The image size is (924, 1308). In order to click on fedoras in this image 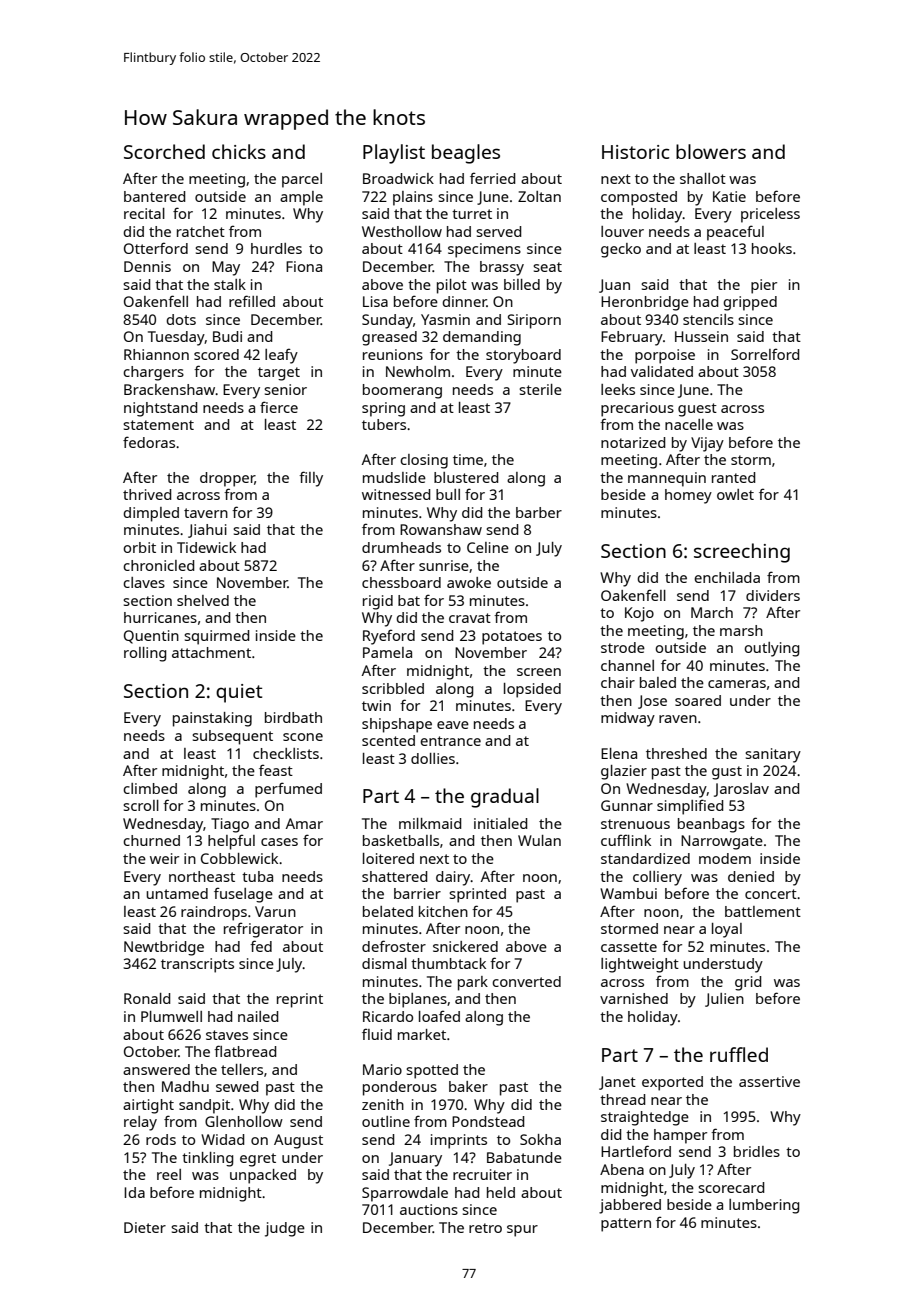, I will do `click(149, 442)`.
